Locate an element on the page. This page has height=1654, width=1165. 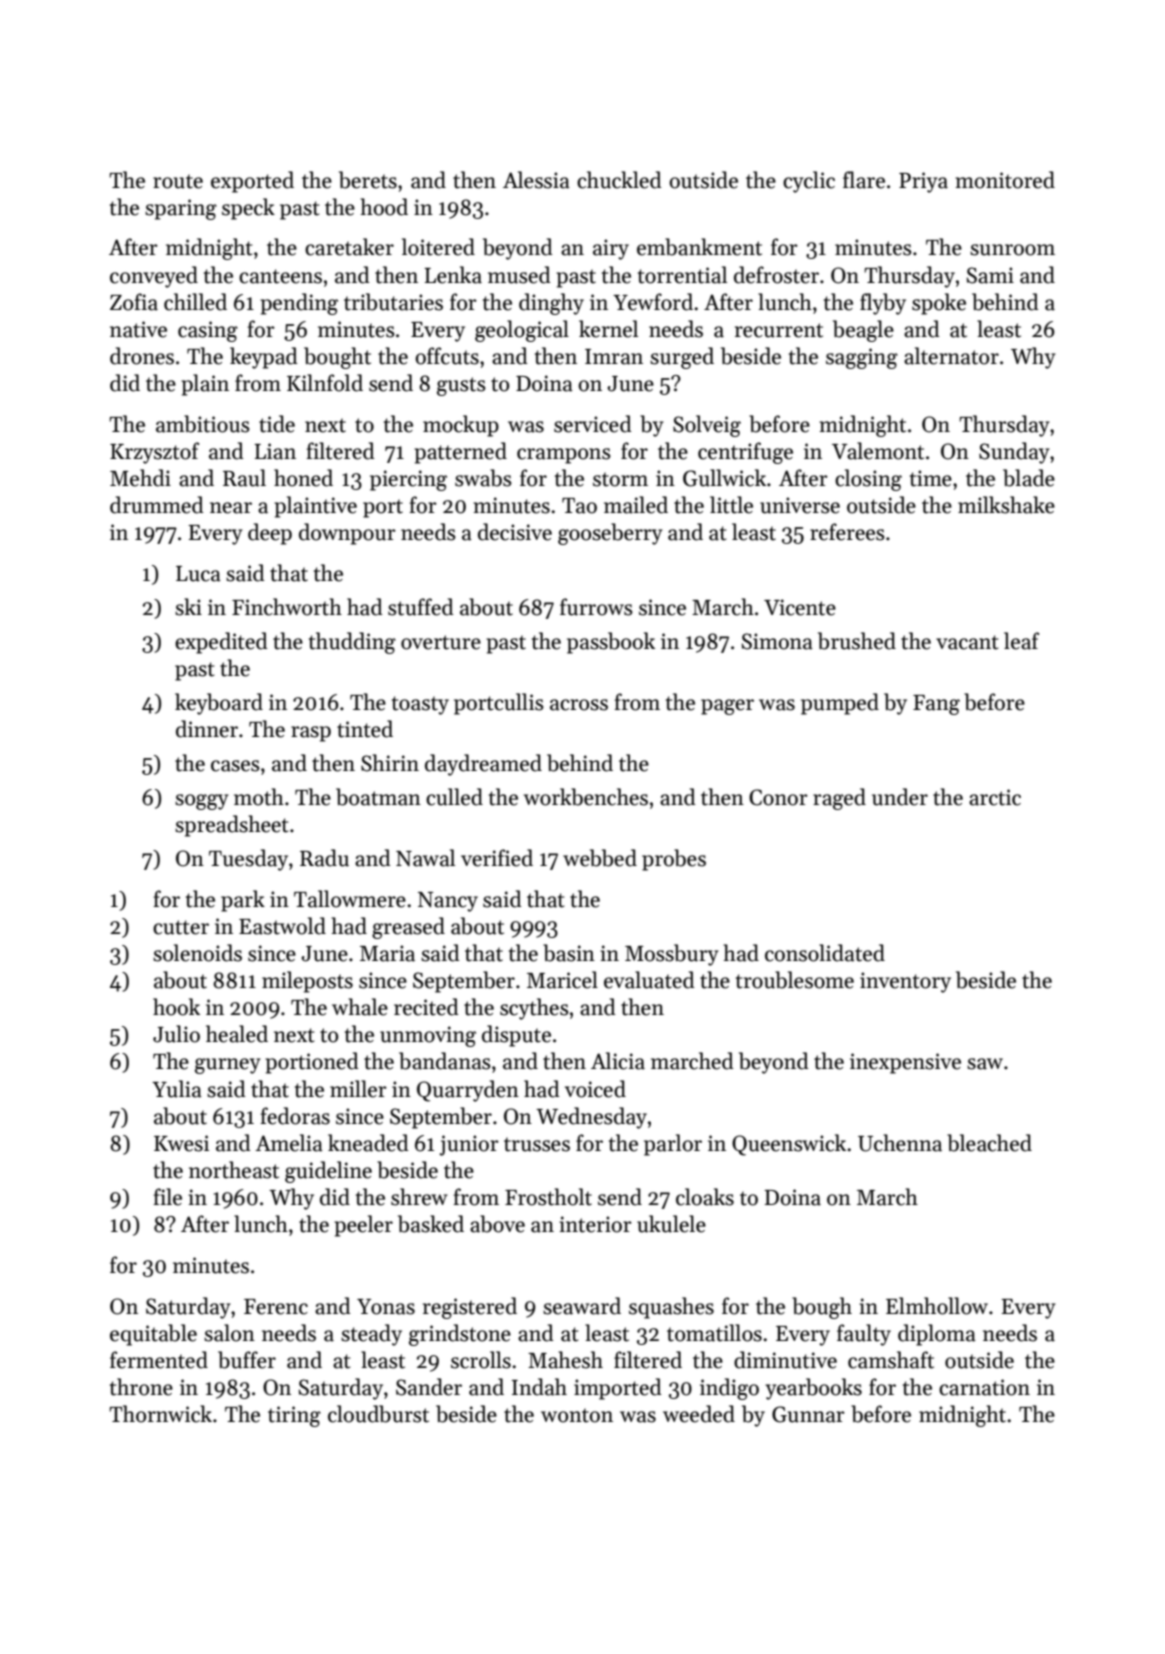
Thornwick is located at coordinates (160, 1414).
